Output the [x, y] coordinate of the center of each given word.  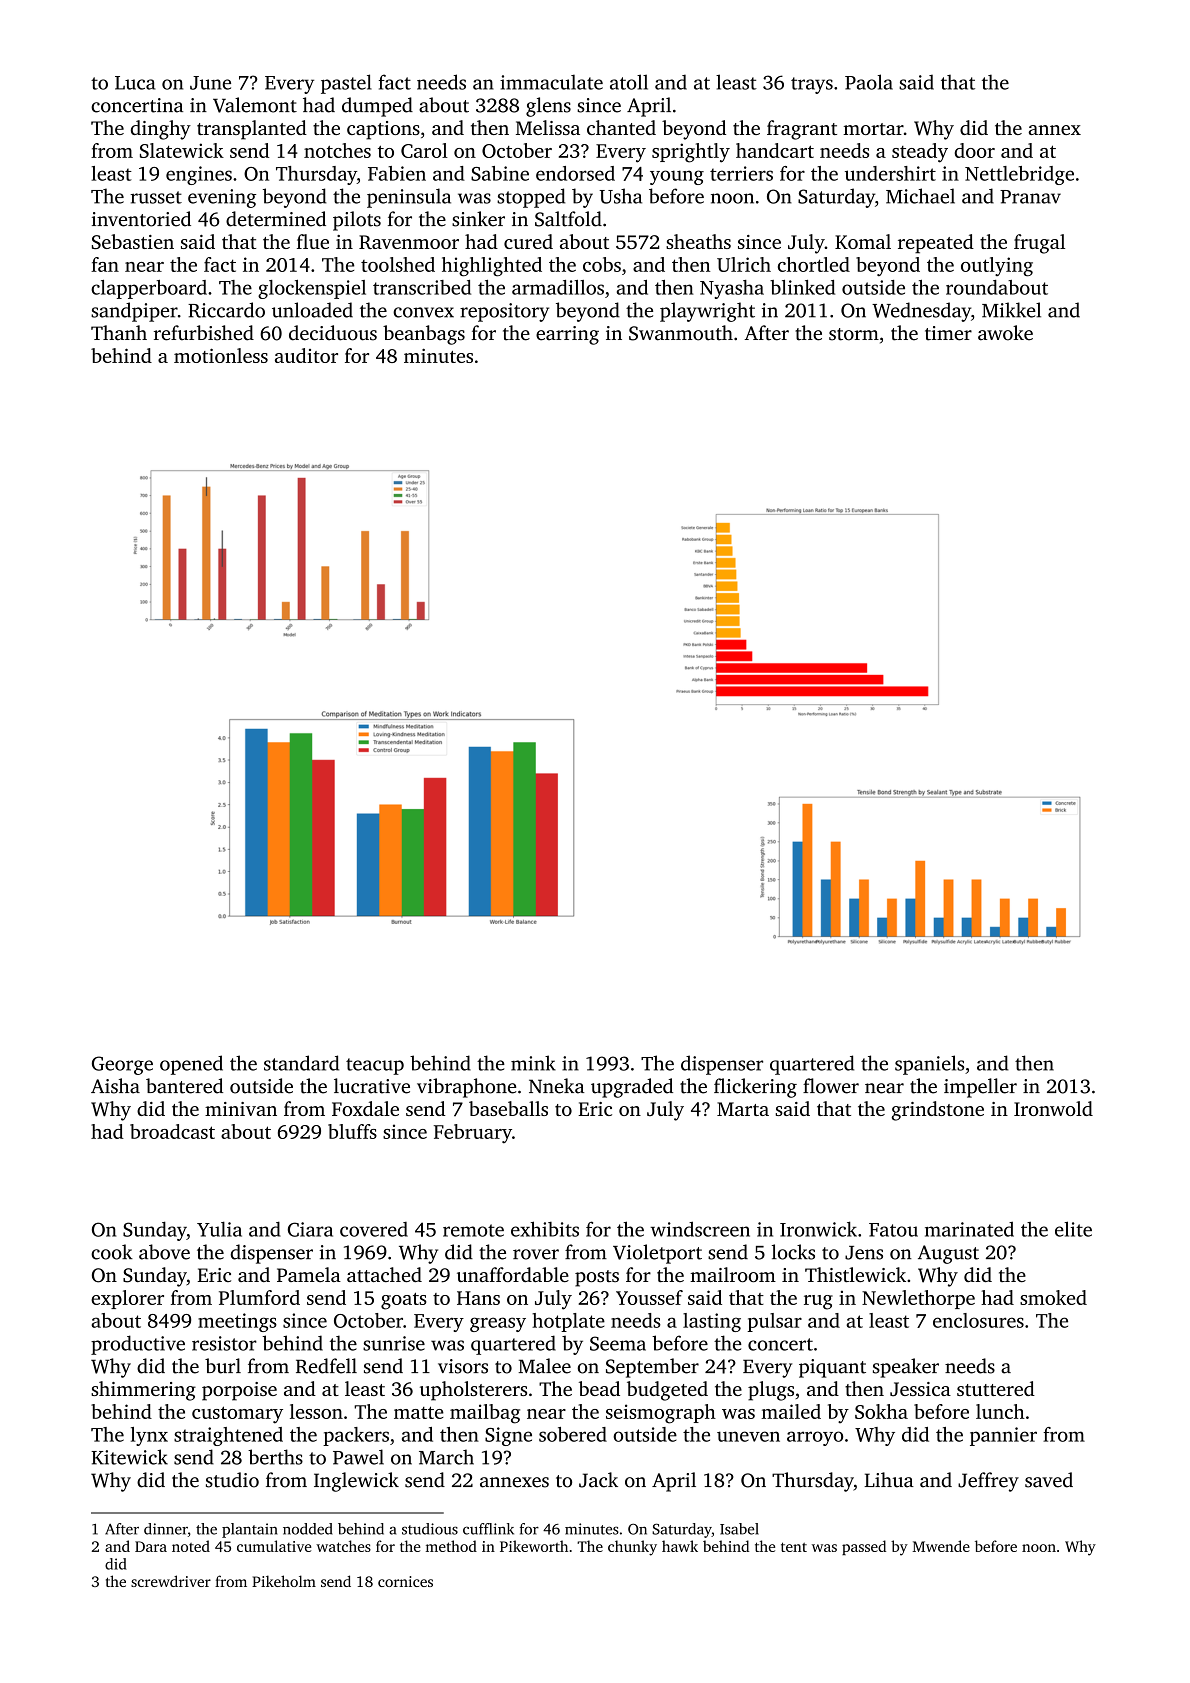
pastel [346, 84]
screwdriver [171, 1581]
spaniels [929, 1065]
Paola [869, 82]
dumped [377, 107]
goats [404, 1301]
